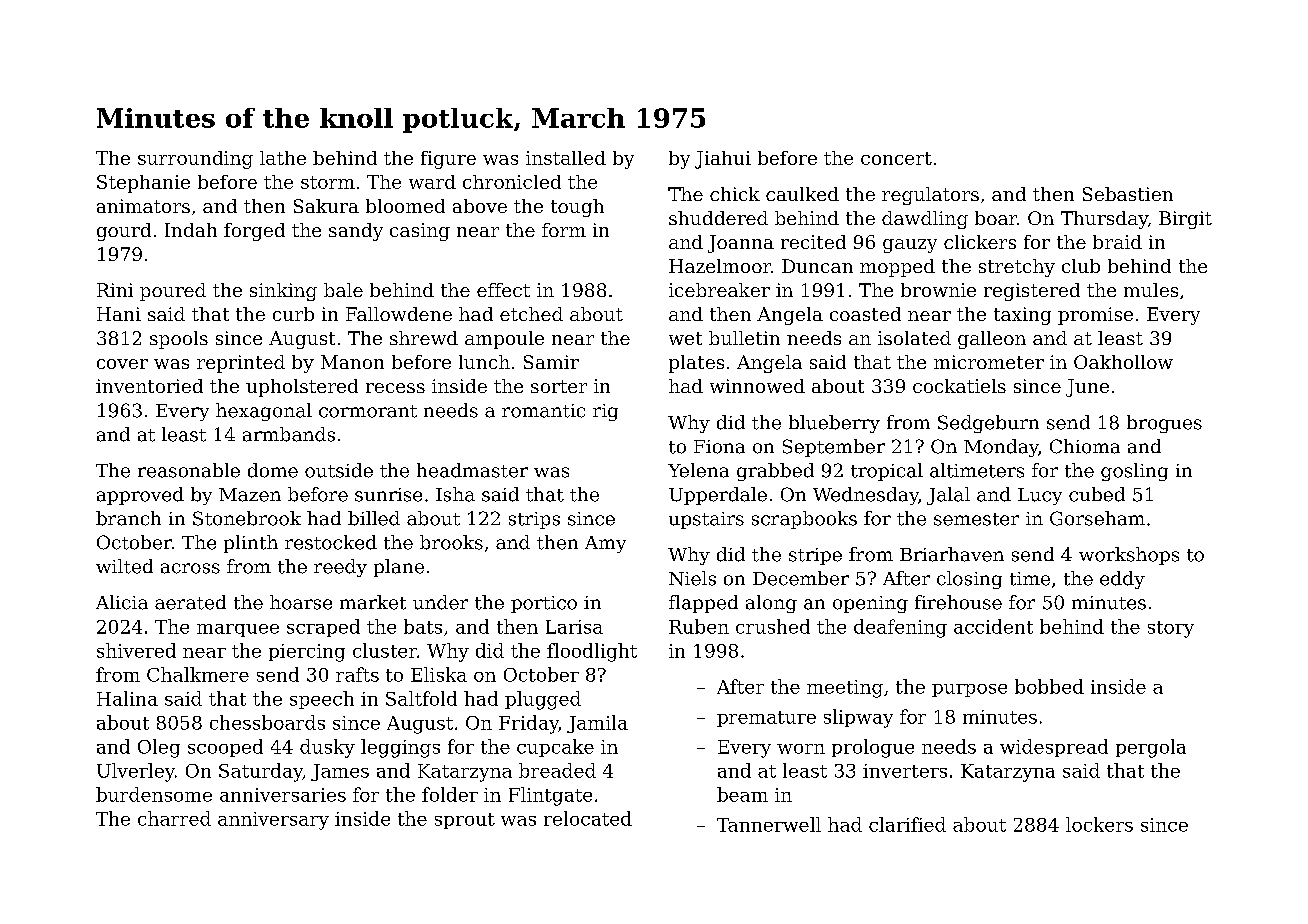 Image resolution: width=1308 pixels, height=924 pixels. What do you see at coordinates (703, 604) in the page?
I see `flapped` at bounding box center [703, 604].
